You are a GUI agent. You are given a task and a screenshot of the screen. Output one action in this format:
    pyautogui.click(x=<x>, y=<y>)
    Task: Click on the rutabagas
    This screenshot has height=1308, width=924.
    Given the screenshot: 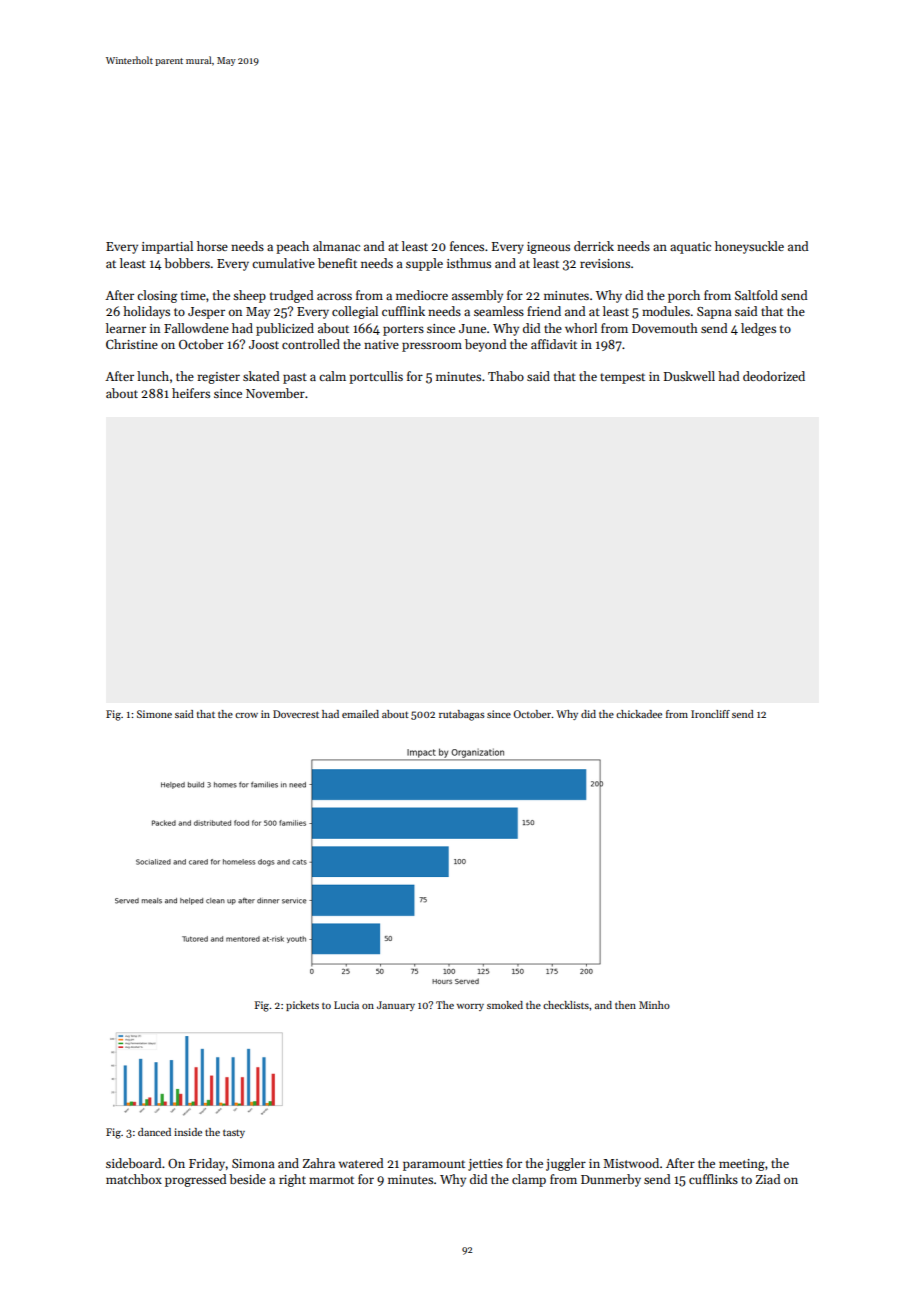 What is the action you would take?
    pyautogui.click(x=462, y=715)
